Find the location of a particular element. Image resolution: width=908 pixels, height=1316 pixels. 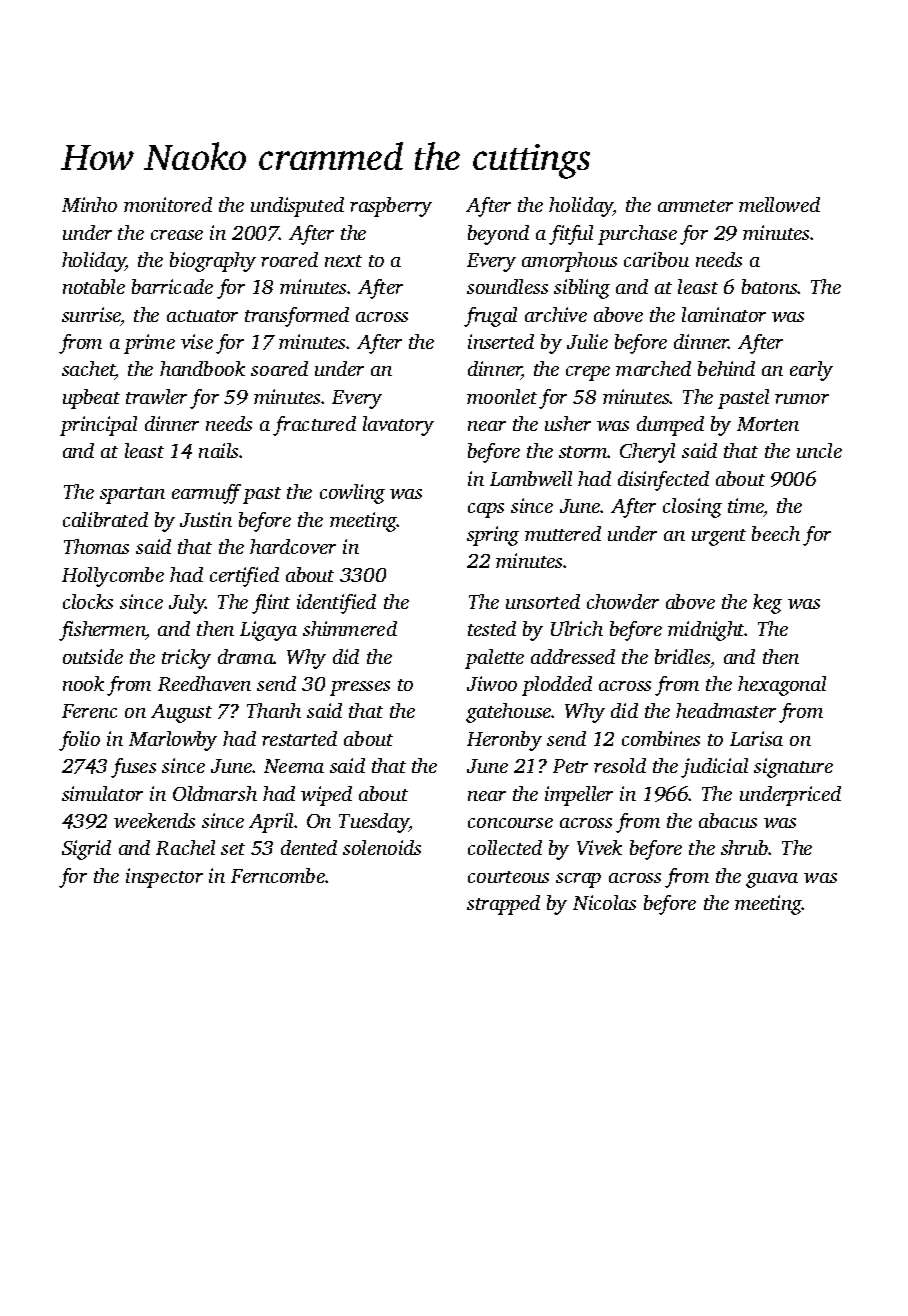

notable is located at coordinates (94, 286).
